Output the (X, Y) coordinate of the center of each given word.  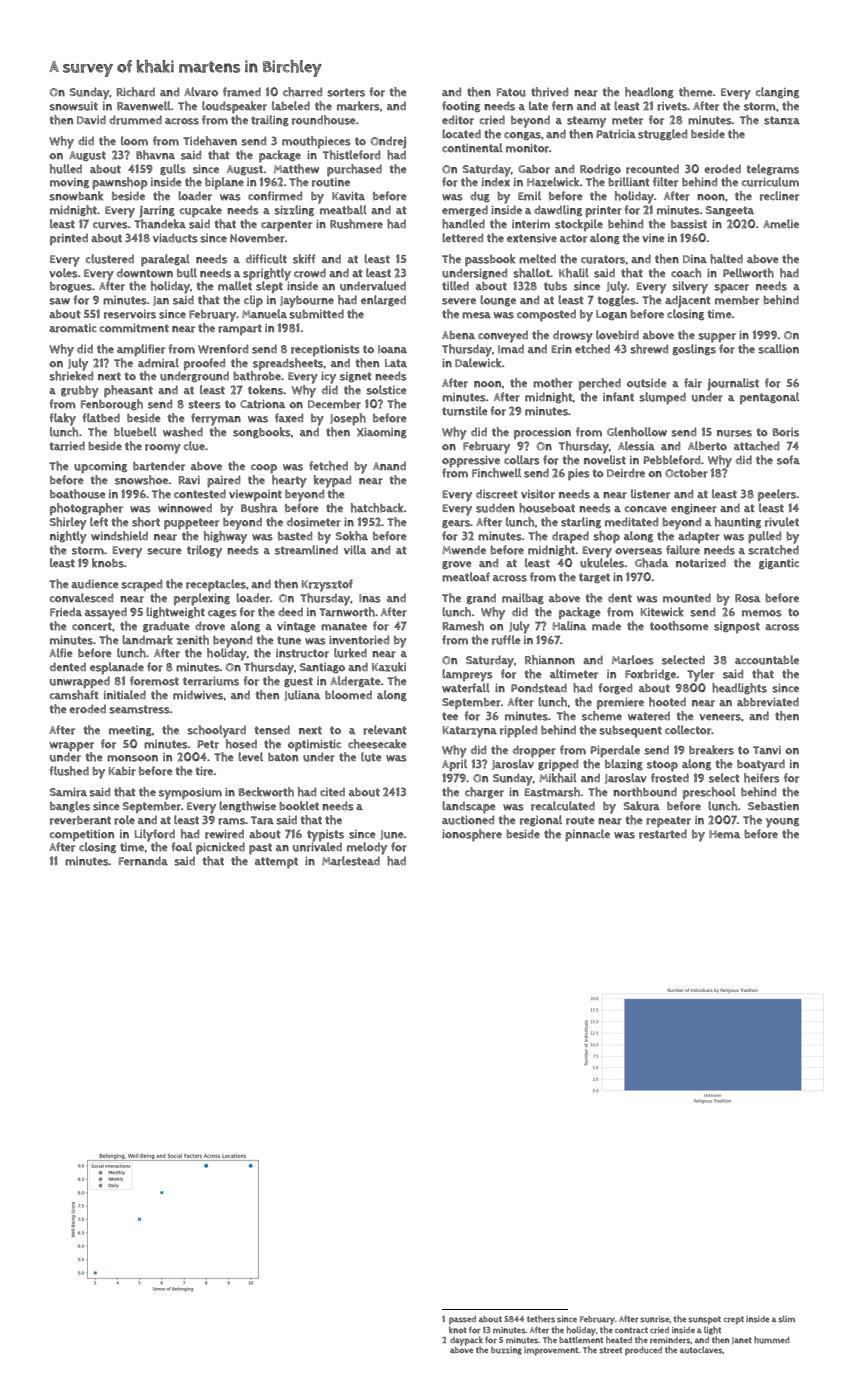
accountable (767, 660)
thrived (549, 92)
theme (696, 92)
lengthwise (247, 806)
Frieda (66, 612)
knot (458, 1329)
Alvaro (201, 92)
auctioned (468, 820)
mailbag (523, 598)
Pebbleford (672, 460)
